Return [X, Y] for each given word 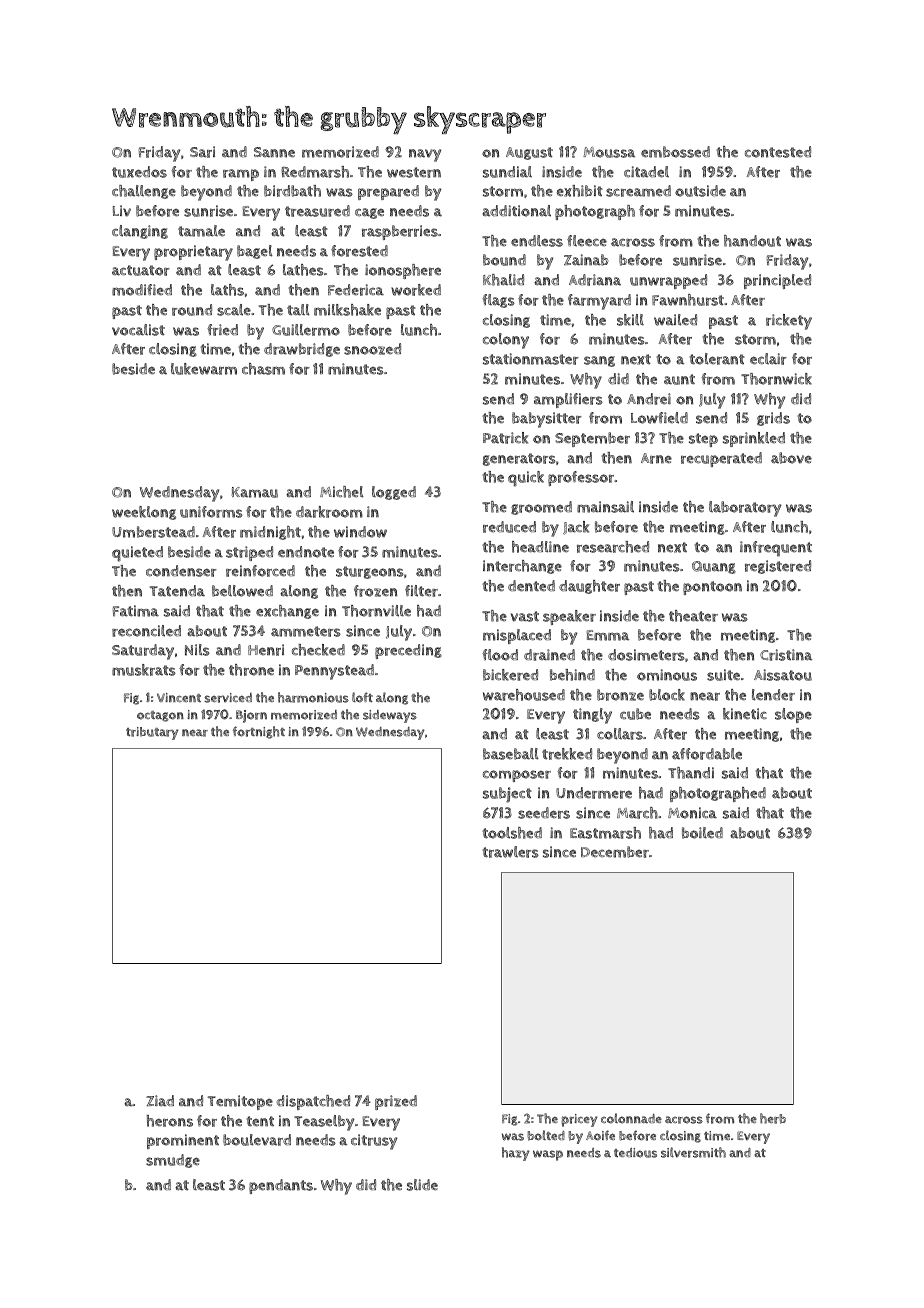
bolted [546, 1135]
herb [773, 1118]
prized [396, 1102]
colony [506, 341]
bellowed [242, 591]
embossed [675, 152]
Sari [202, 152]
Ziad [160, 1101]
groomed [541, 508]
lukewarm [204, 369]
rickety [789, 322]
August [529, 153]
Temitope [240, 1102]
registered [778, 567]
